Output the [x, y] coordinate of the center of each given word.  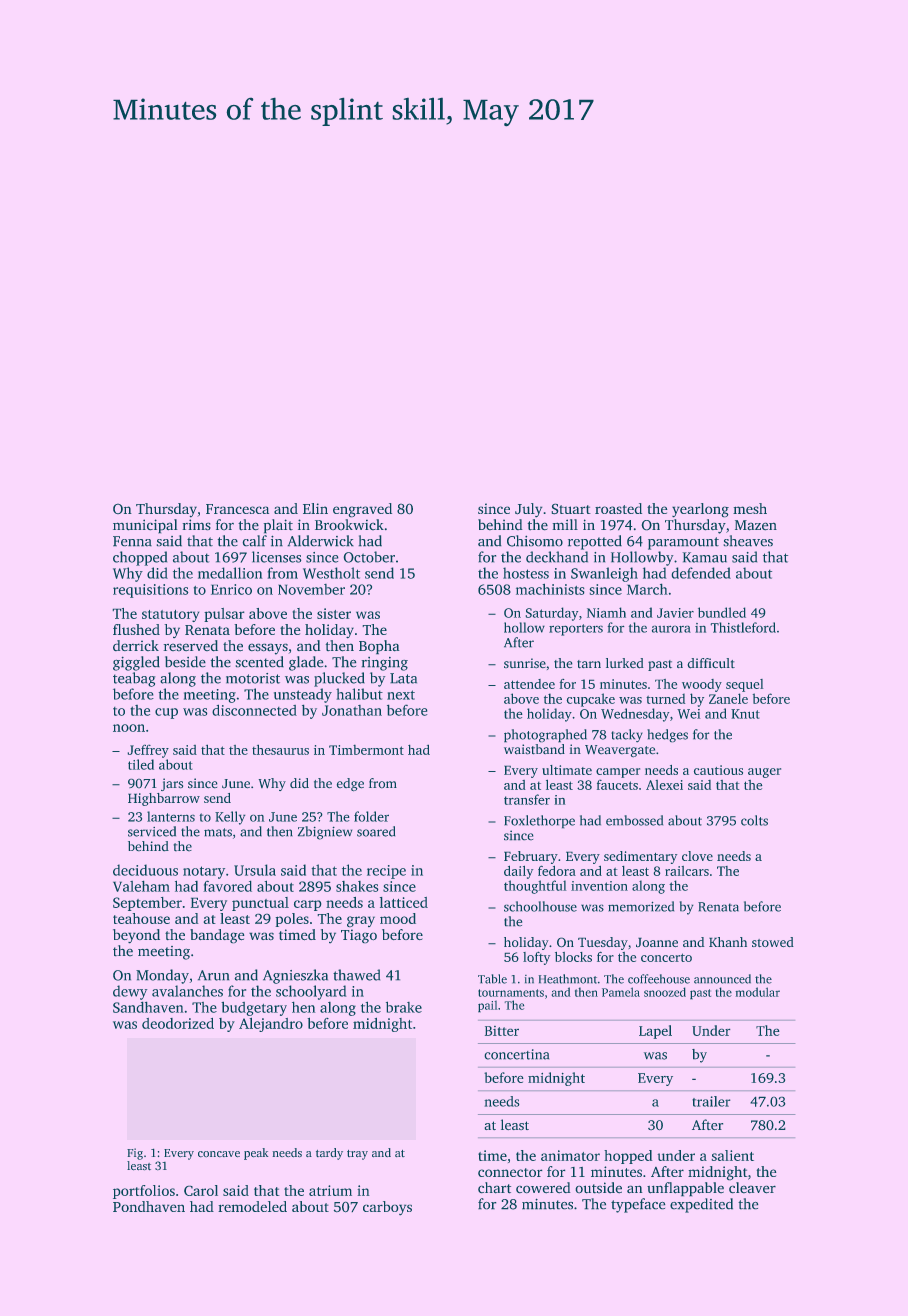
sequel [744, 685]
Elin [315, 508]
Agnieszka [295, 976]
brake [404, 1007]
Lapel [655, 1032]
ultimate [567, 770]
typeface [638, 1205]
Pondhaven [149, 1206]
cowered [543, 1187]
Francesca [237, 509]
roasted [618, 508]
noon [129, 728]
